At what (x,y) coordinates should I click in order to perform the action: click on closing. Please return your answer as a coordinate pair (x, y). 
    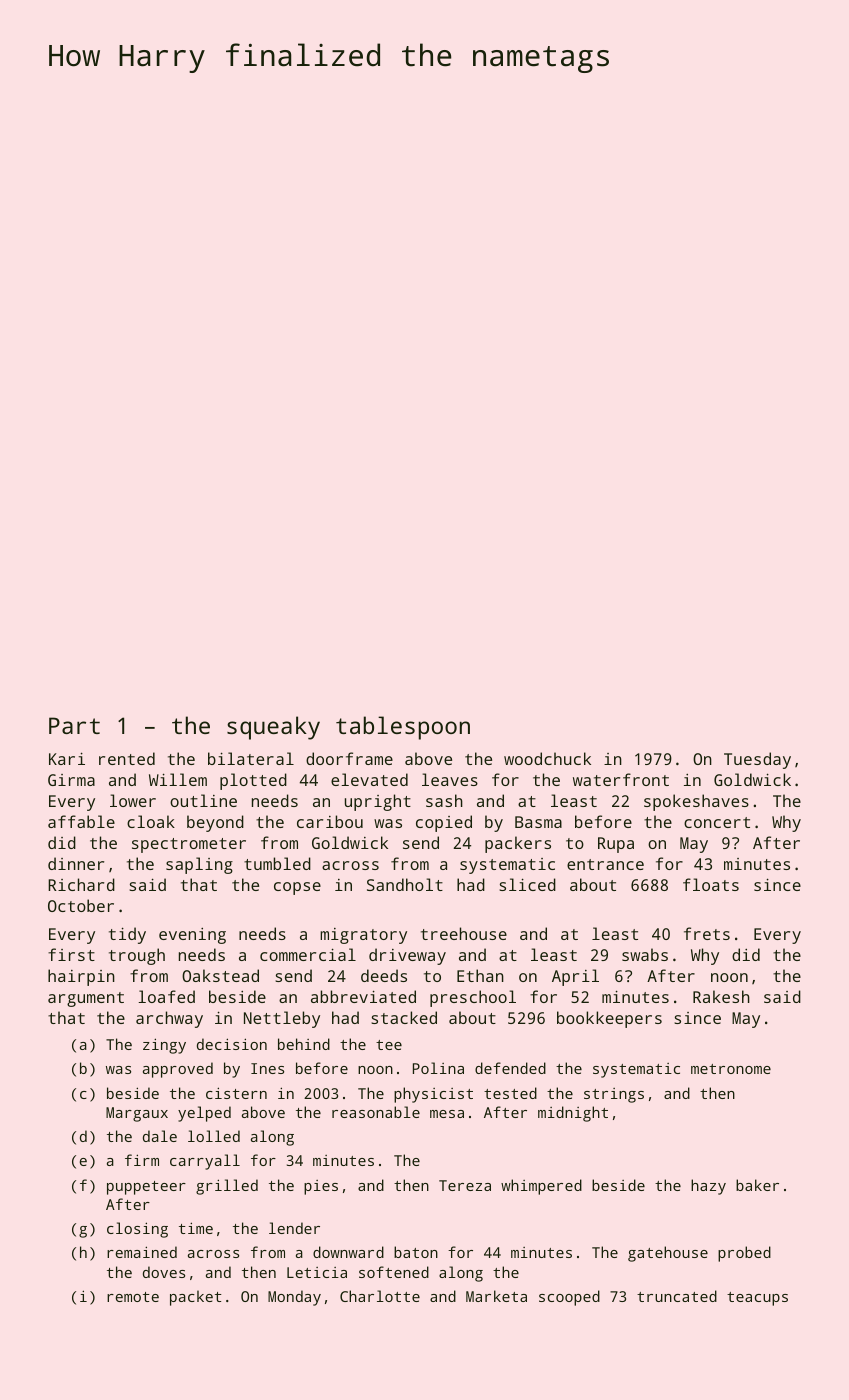
    Looking at the image, I should click on (137, 1230).
